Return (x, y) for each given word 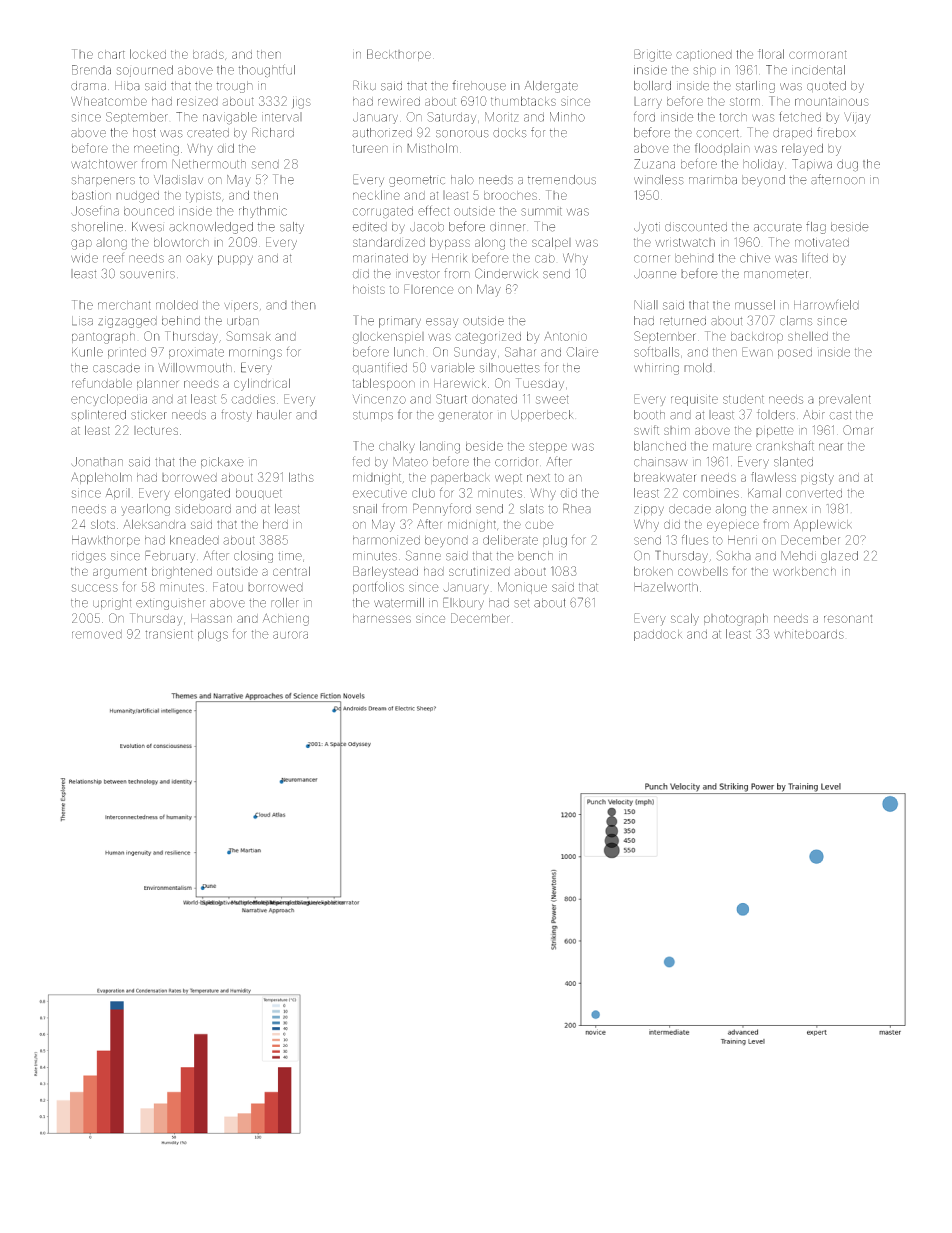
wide (84, 258)
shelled (808, 336)
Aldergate (551, 87)
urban (243, 321)
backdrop (757, 337)
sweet (552, 399)
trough (234, 87)
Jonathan (97, 462)
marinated (380, 258)
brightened (182, 573)
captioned (704, 55)
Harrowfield (826, 304)
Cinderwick (506, 273)
